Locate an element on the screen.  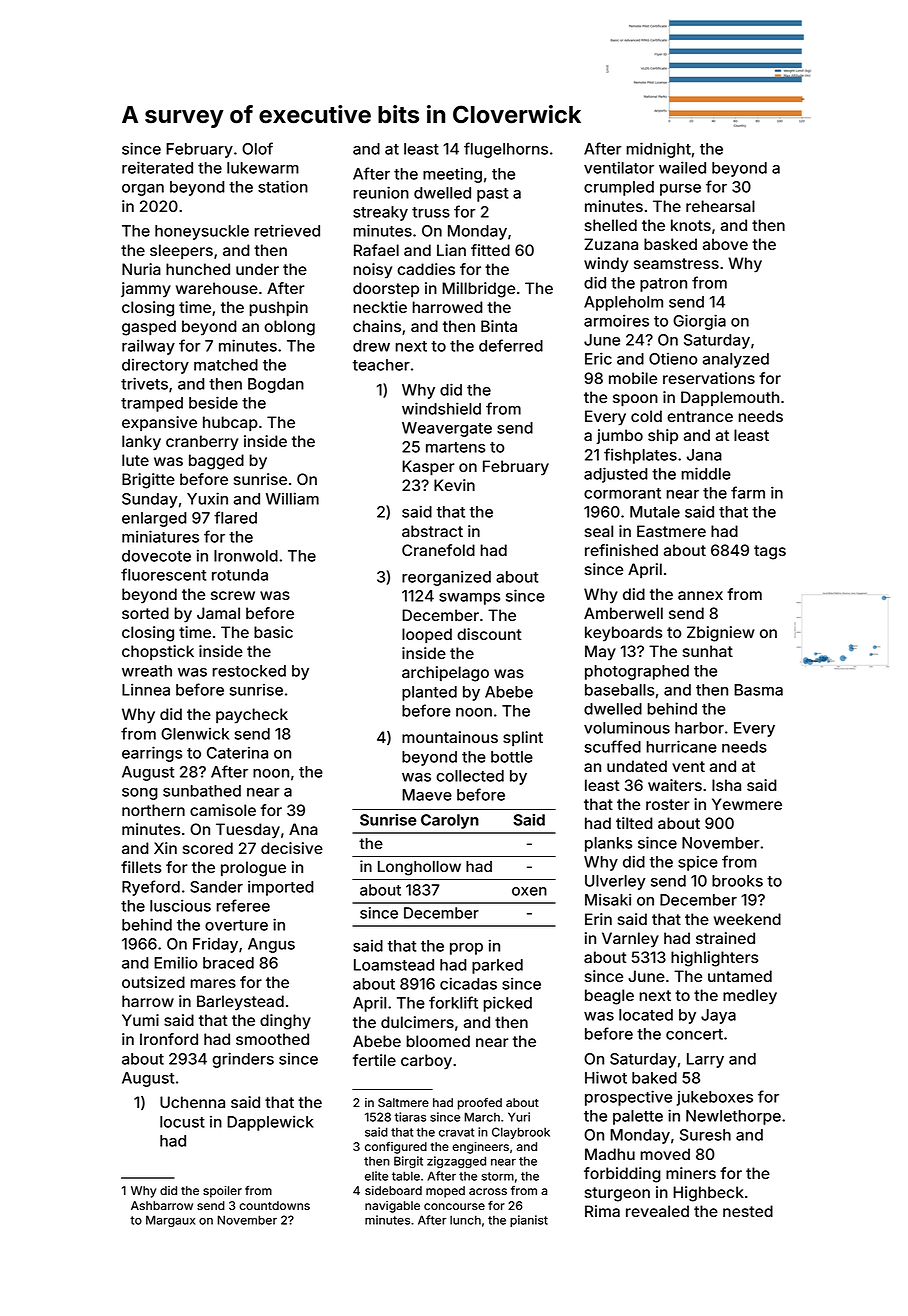
wreath is located at coordinates (147, 671).
